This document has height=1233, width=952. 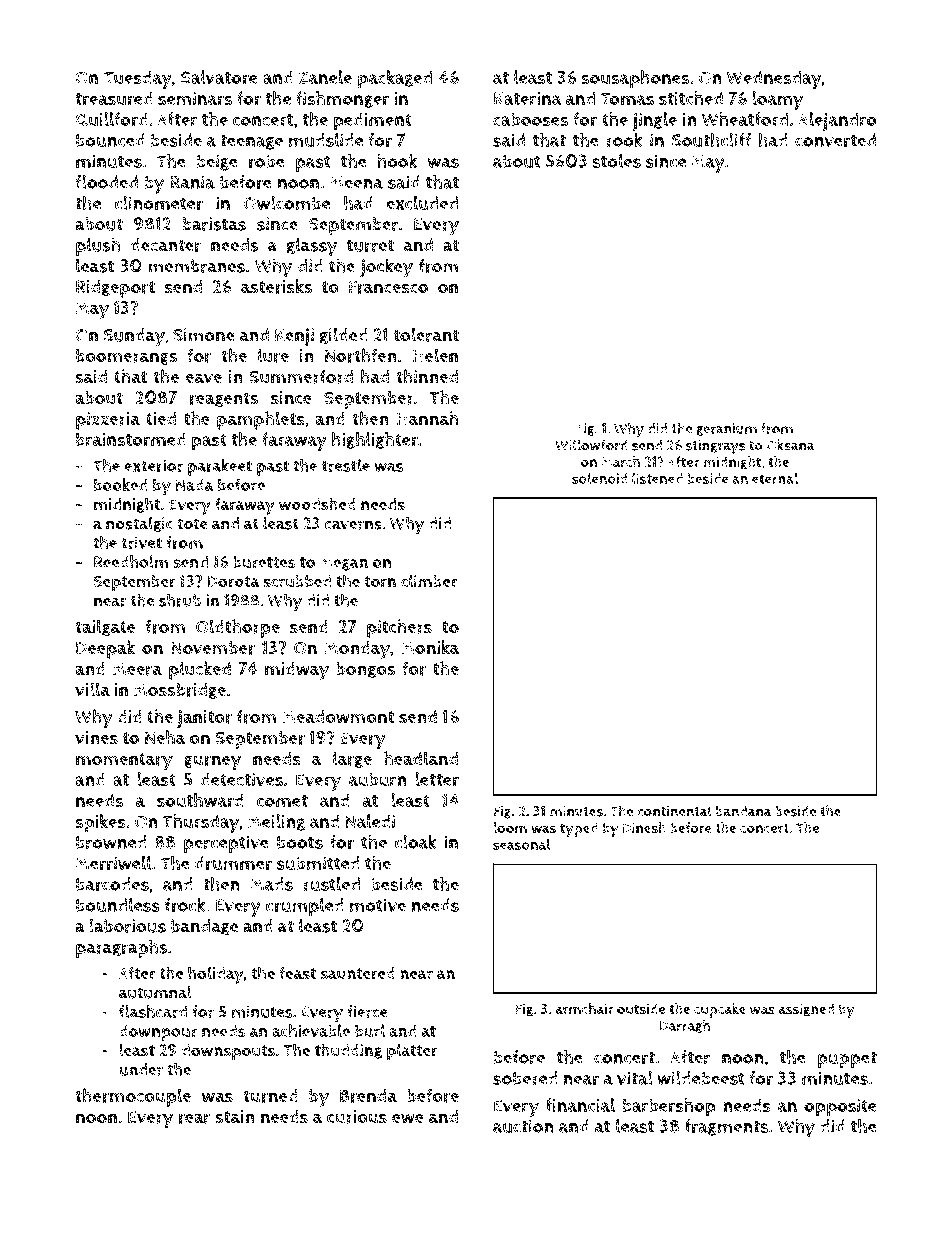 I want to click on listened, so click(x=657, y=478).
